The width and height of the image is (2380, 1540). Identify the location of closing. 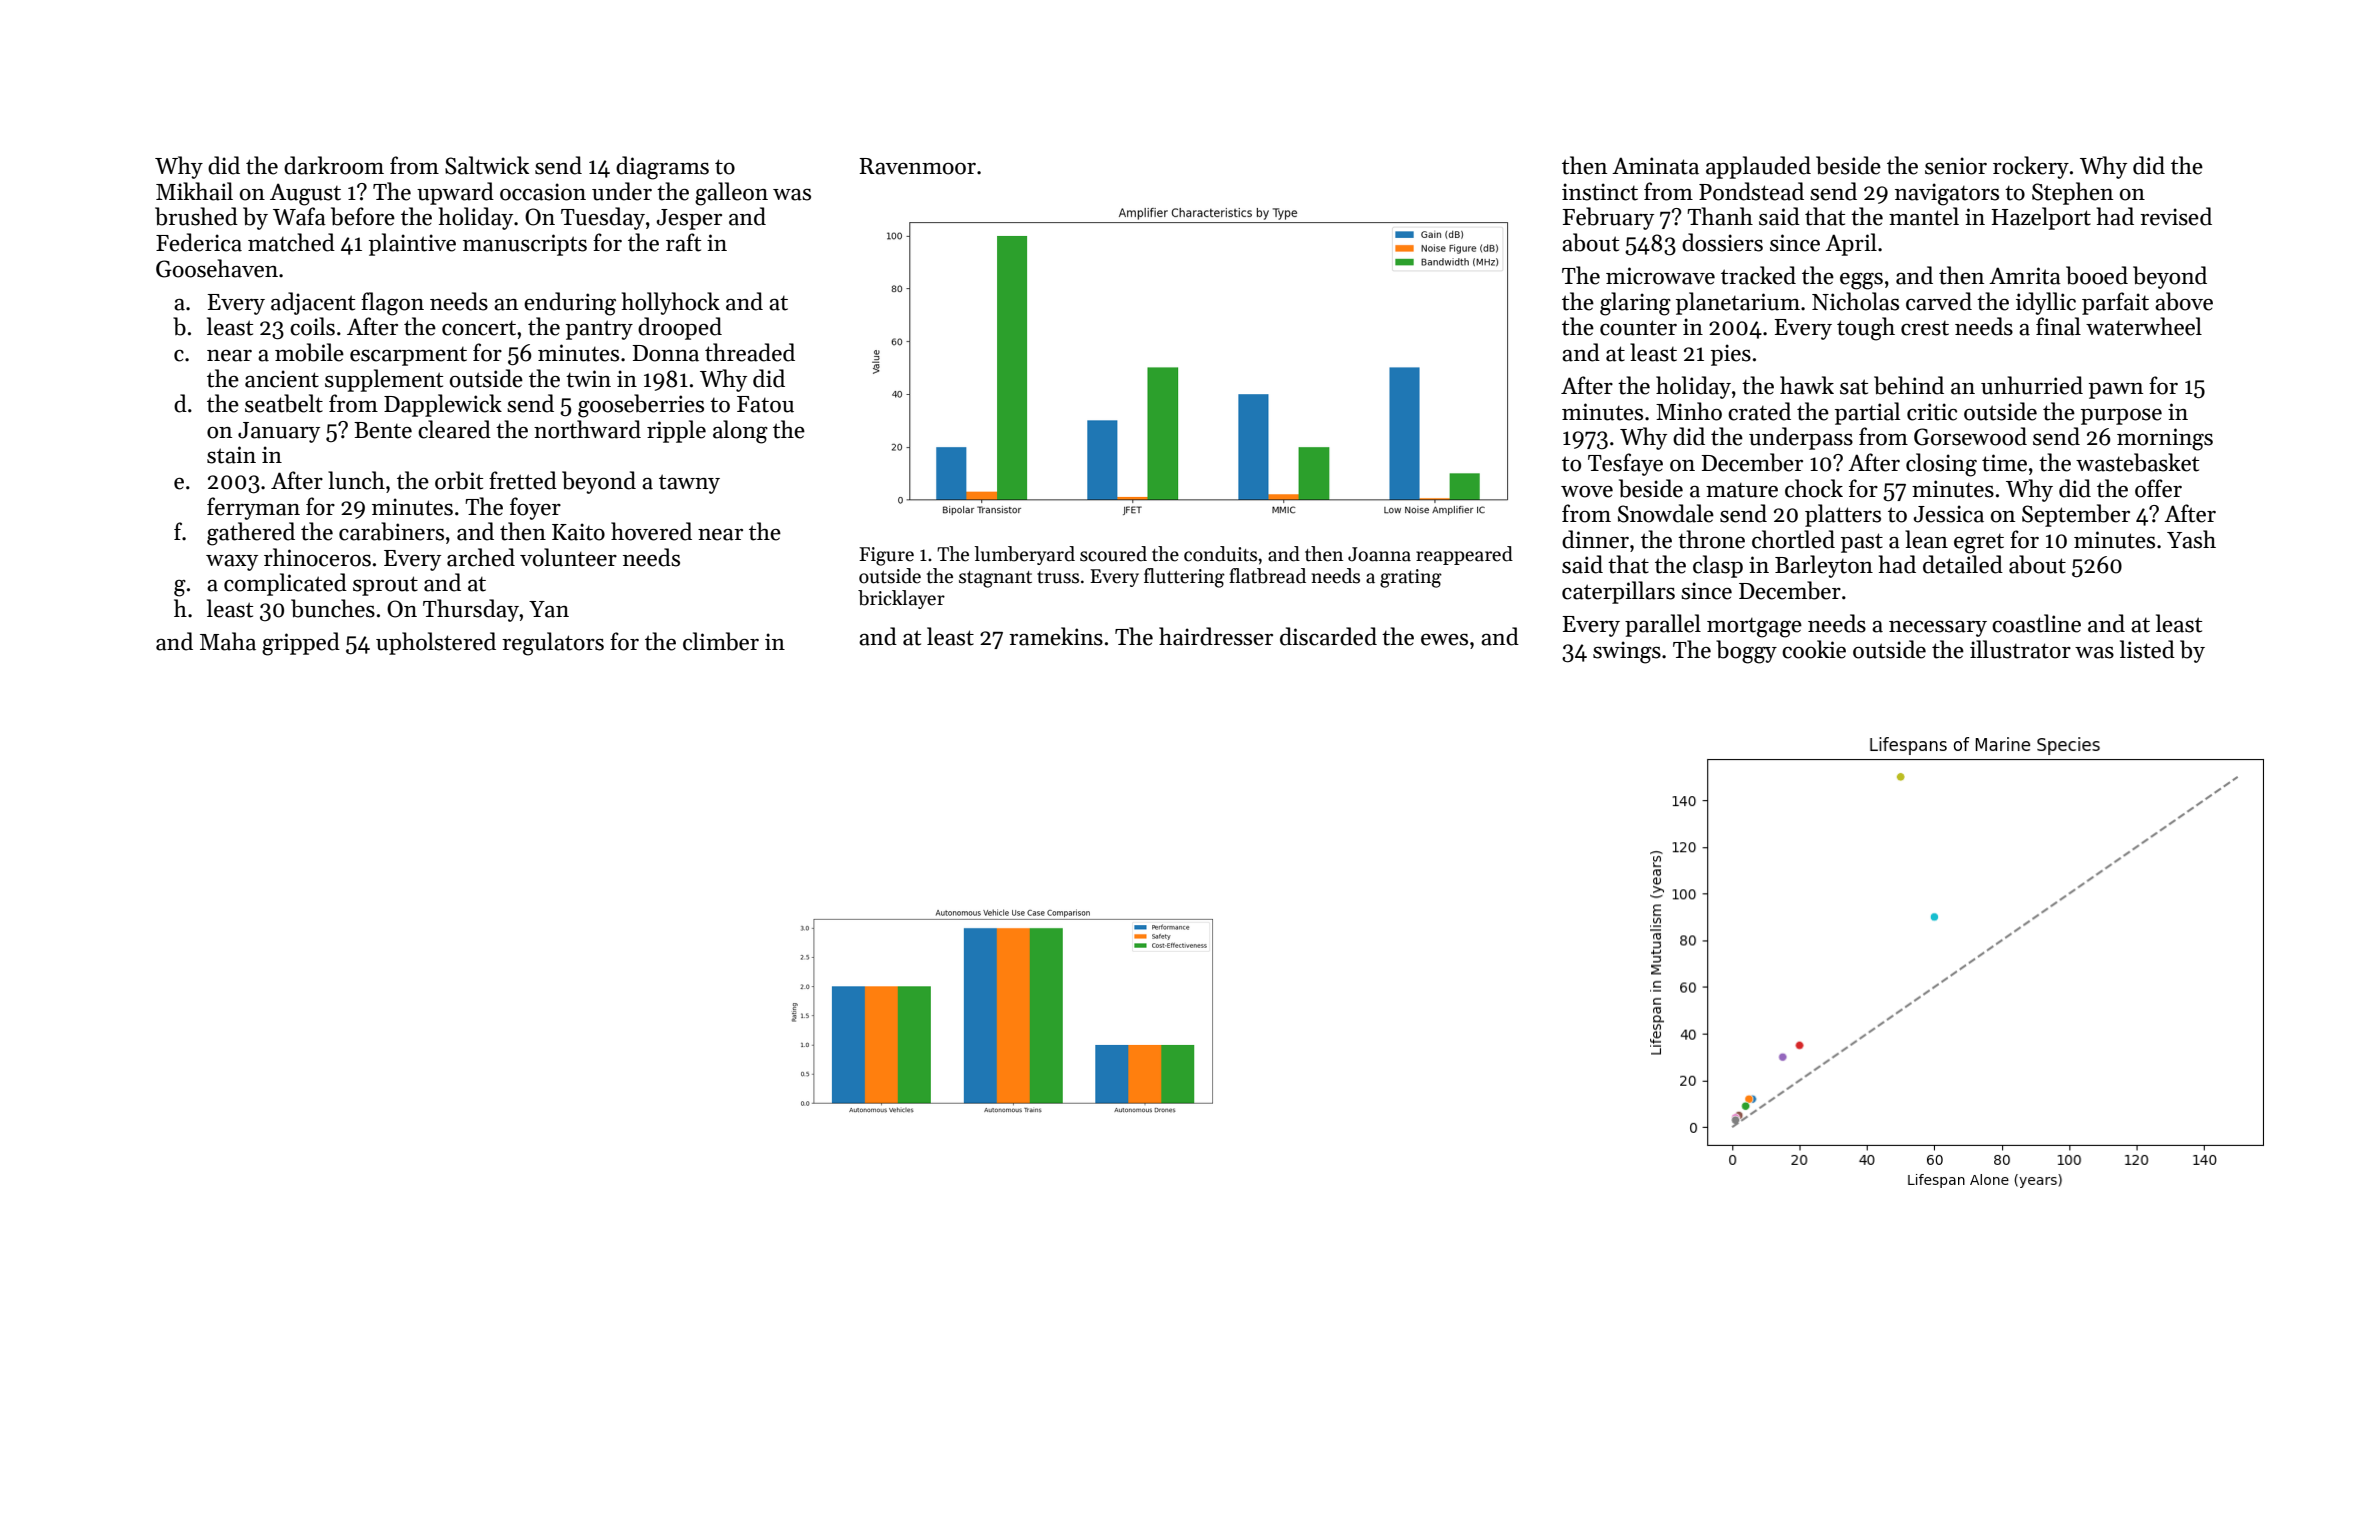
(1941, 465).
